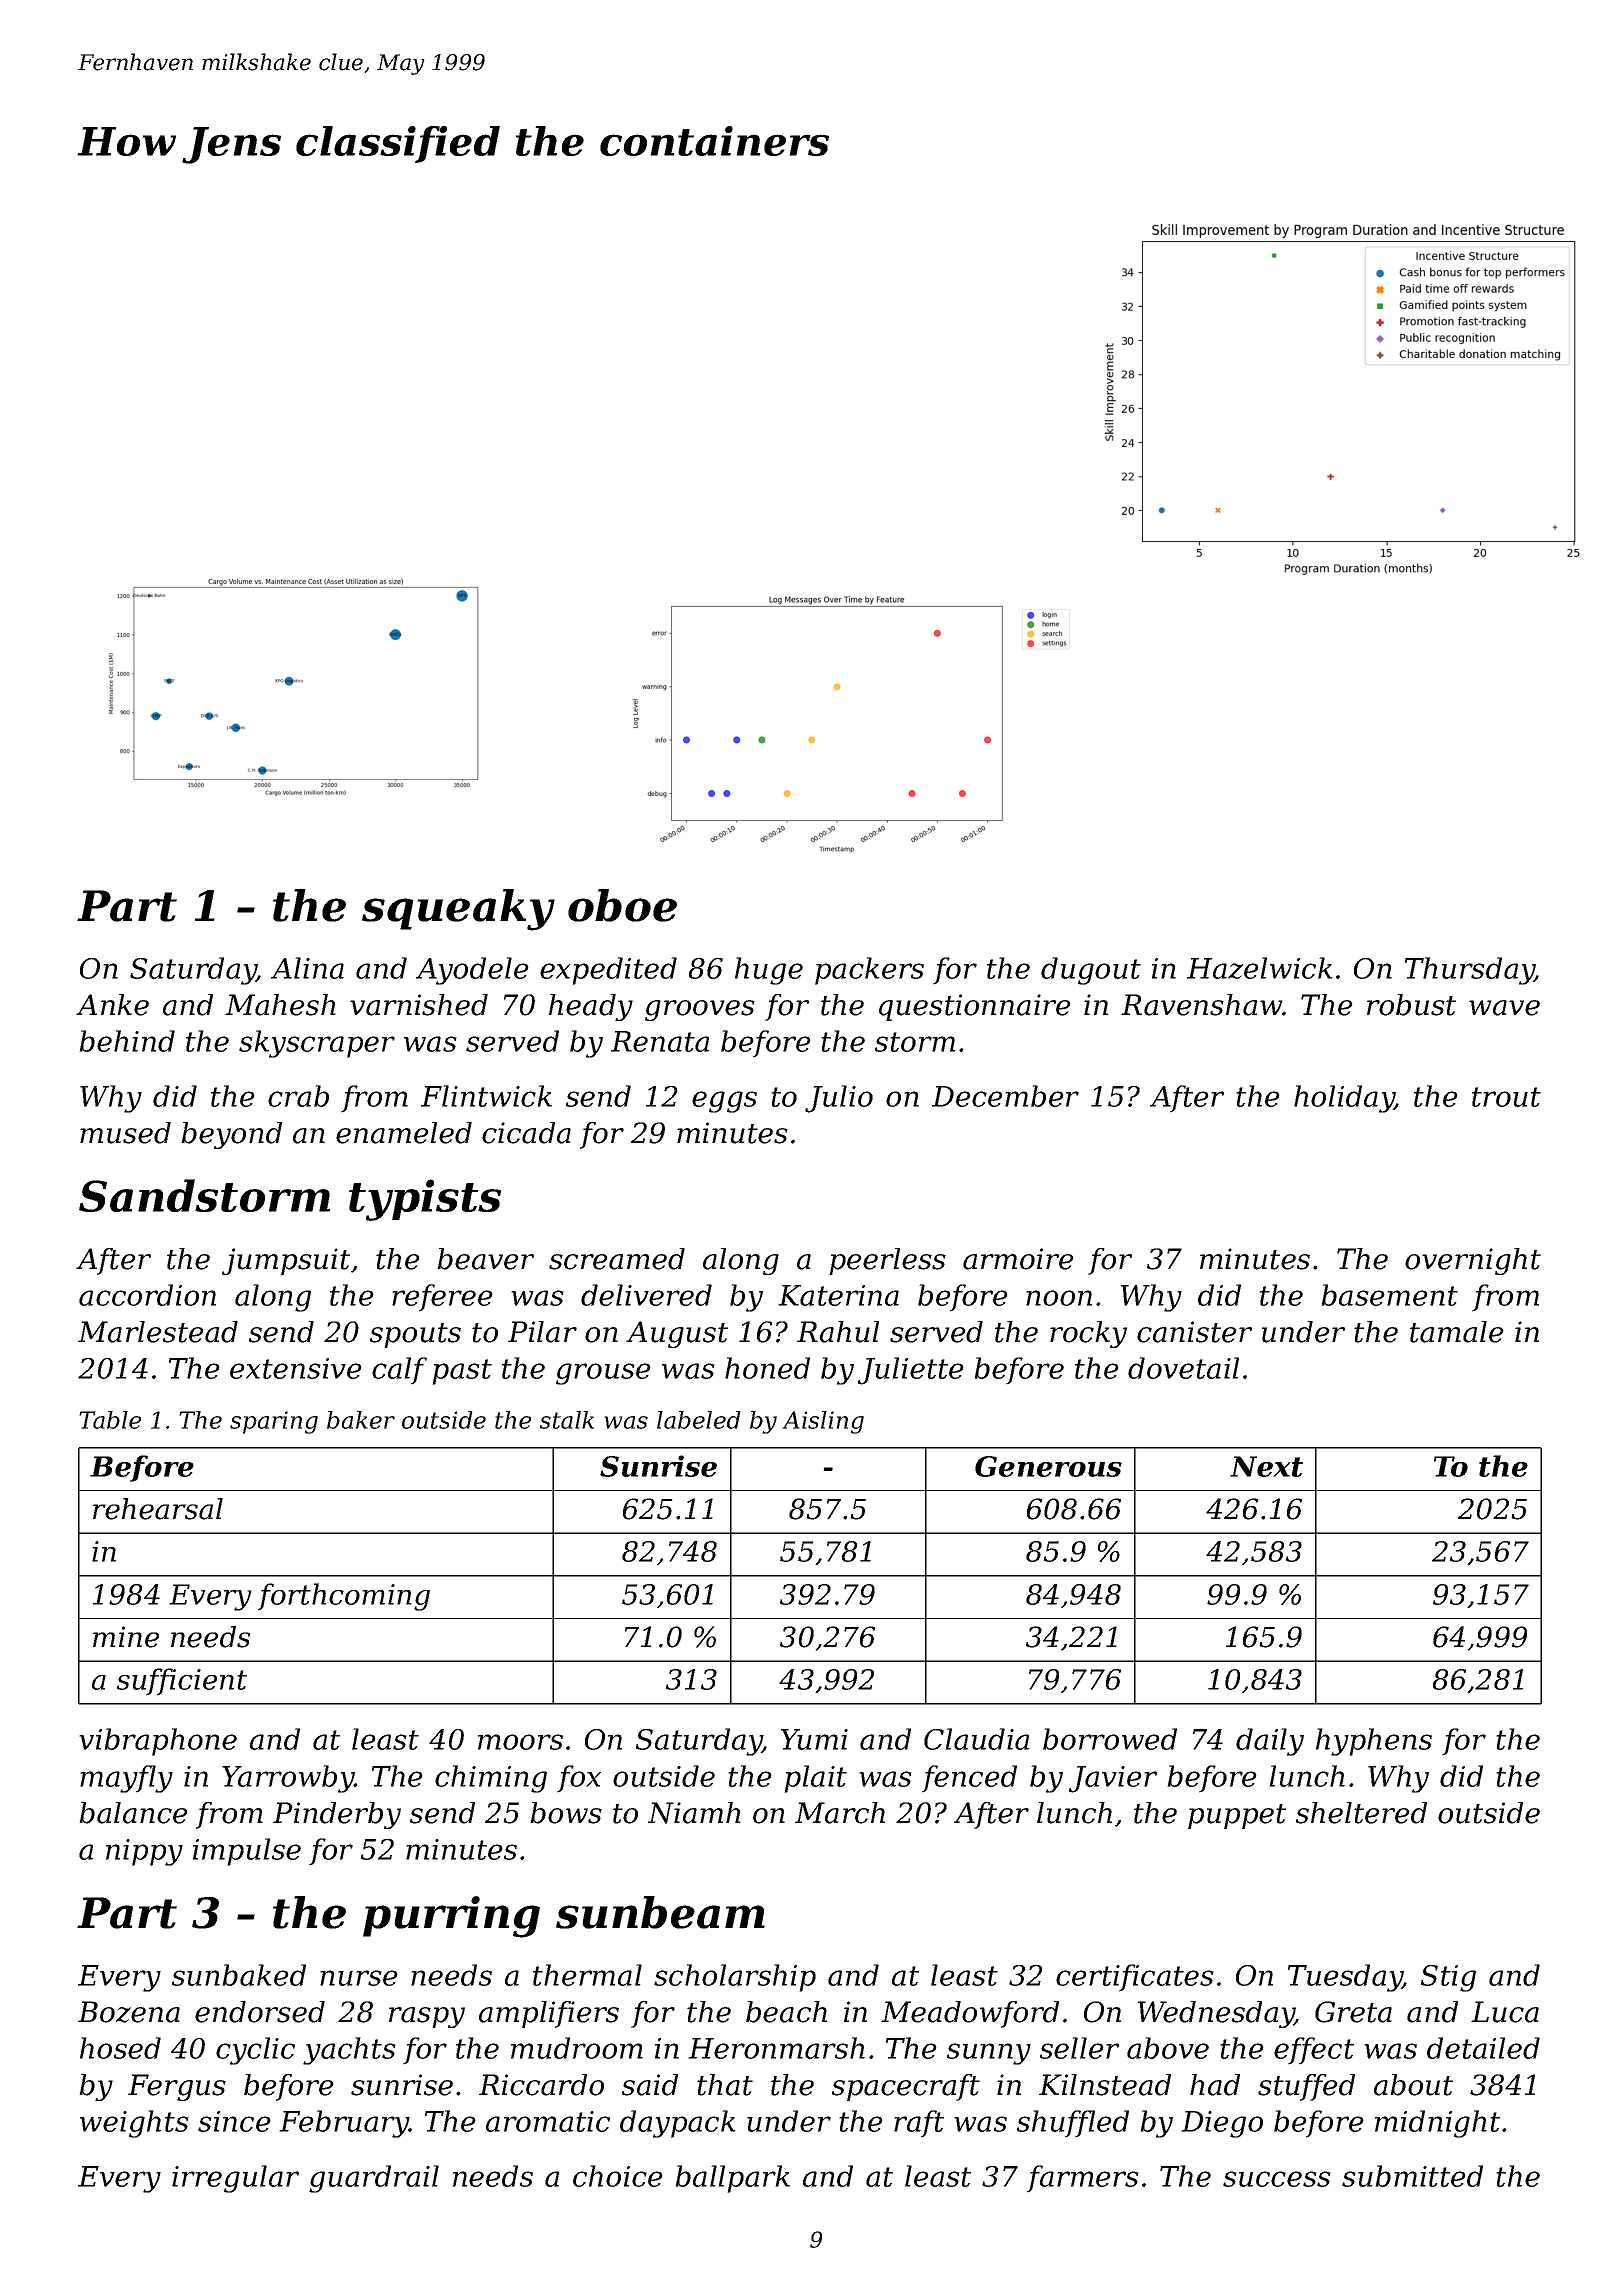 The width and height of the page is (1620, 2292). I want to click on Yumi, so click(814, 1739).
